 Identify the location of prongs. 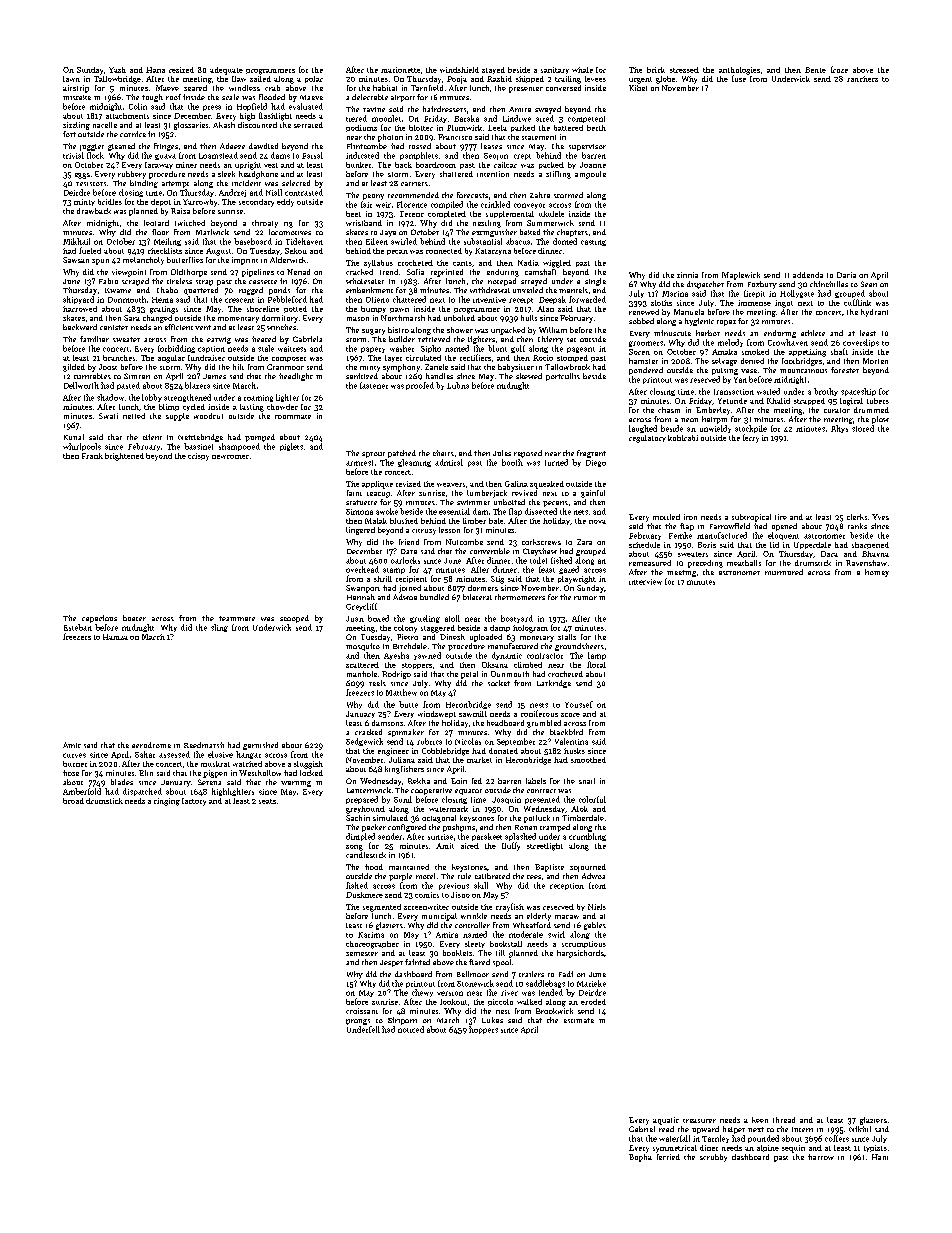
(358, 1022).
